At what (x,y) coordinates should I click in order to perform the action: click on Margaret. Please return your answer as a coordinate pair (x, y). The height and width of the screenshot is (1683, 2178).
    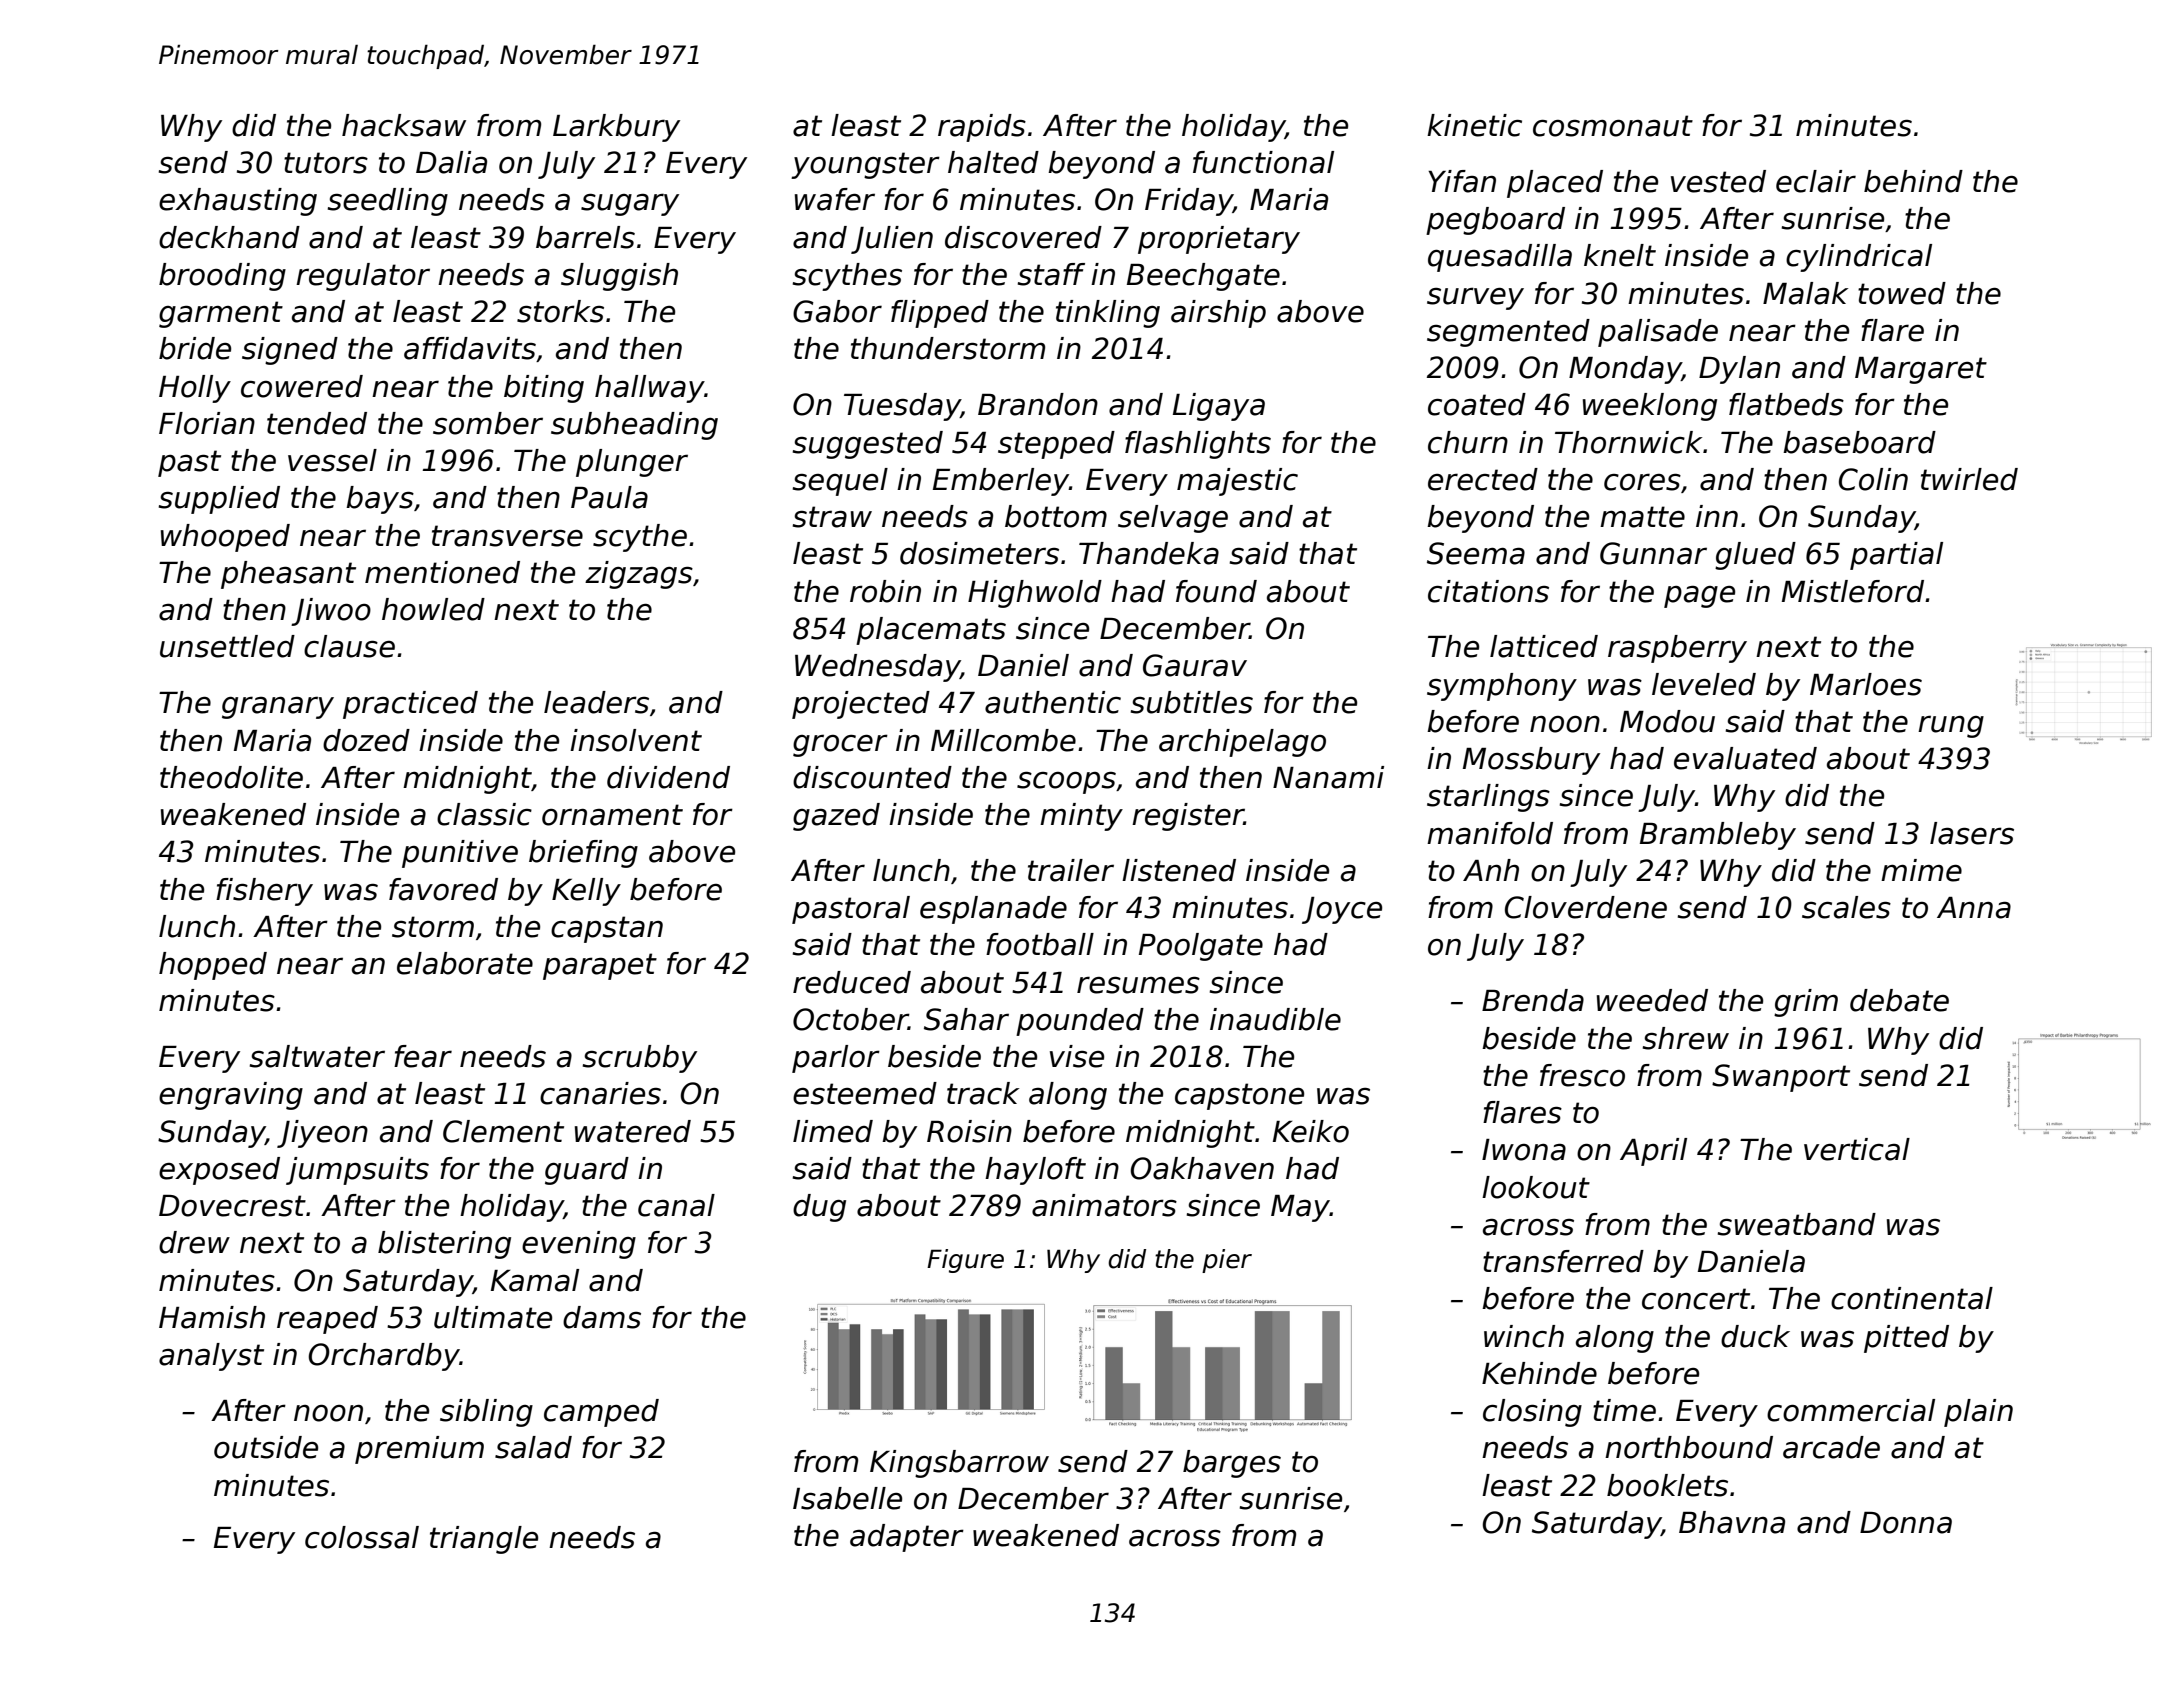
    Looking at the image, I should click on (1921, 370).
